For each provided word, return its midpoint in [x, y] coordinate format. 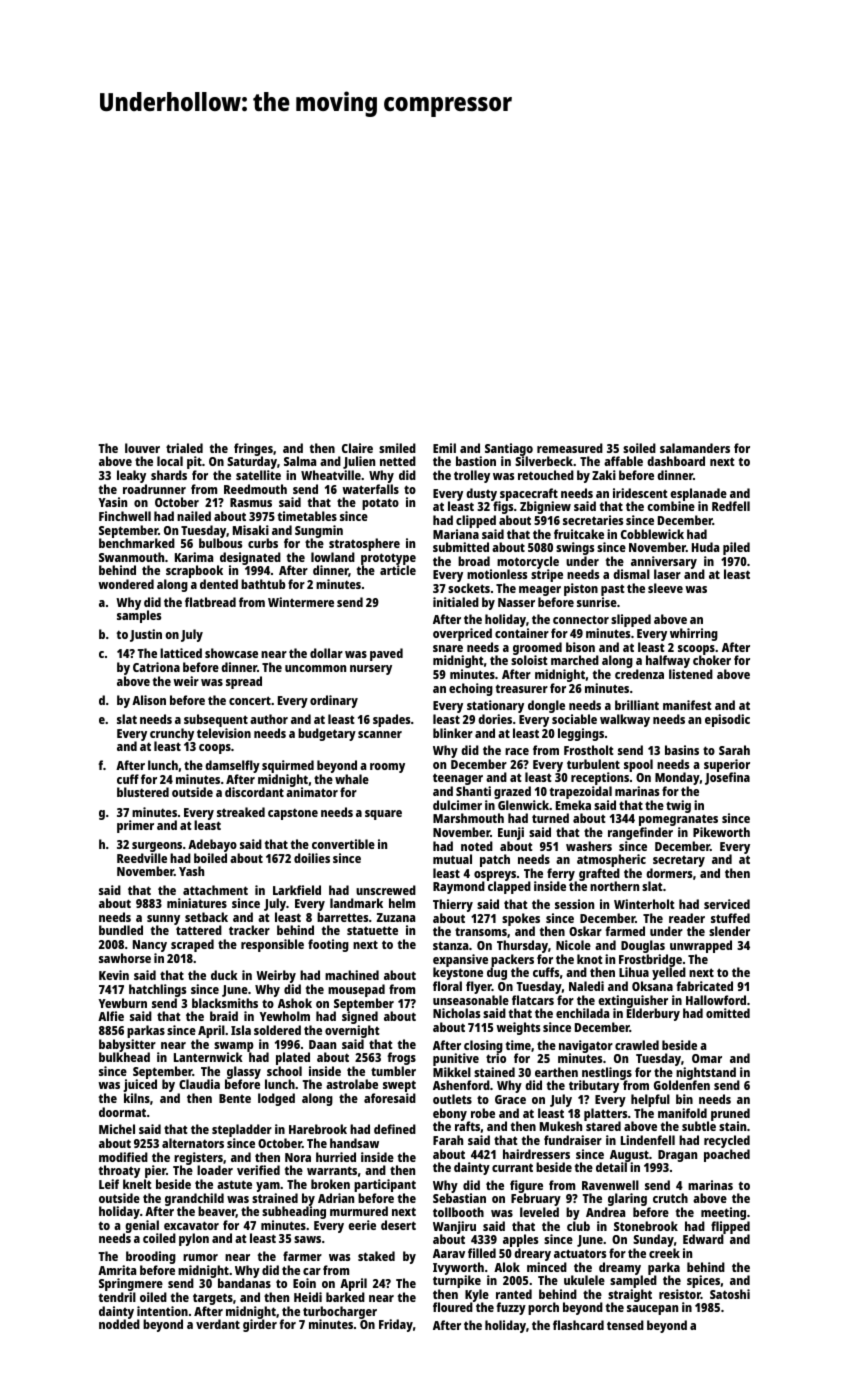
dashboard [676, 461]
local [170, 461]
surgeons [157, 847]
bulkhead [124, 1057]
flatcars [533, 1000]
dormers [669, 873]
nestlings [606, 1074]
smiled [397, 448]
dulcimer [457, 805]
